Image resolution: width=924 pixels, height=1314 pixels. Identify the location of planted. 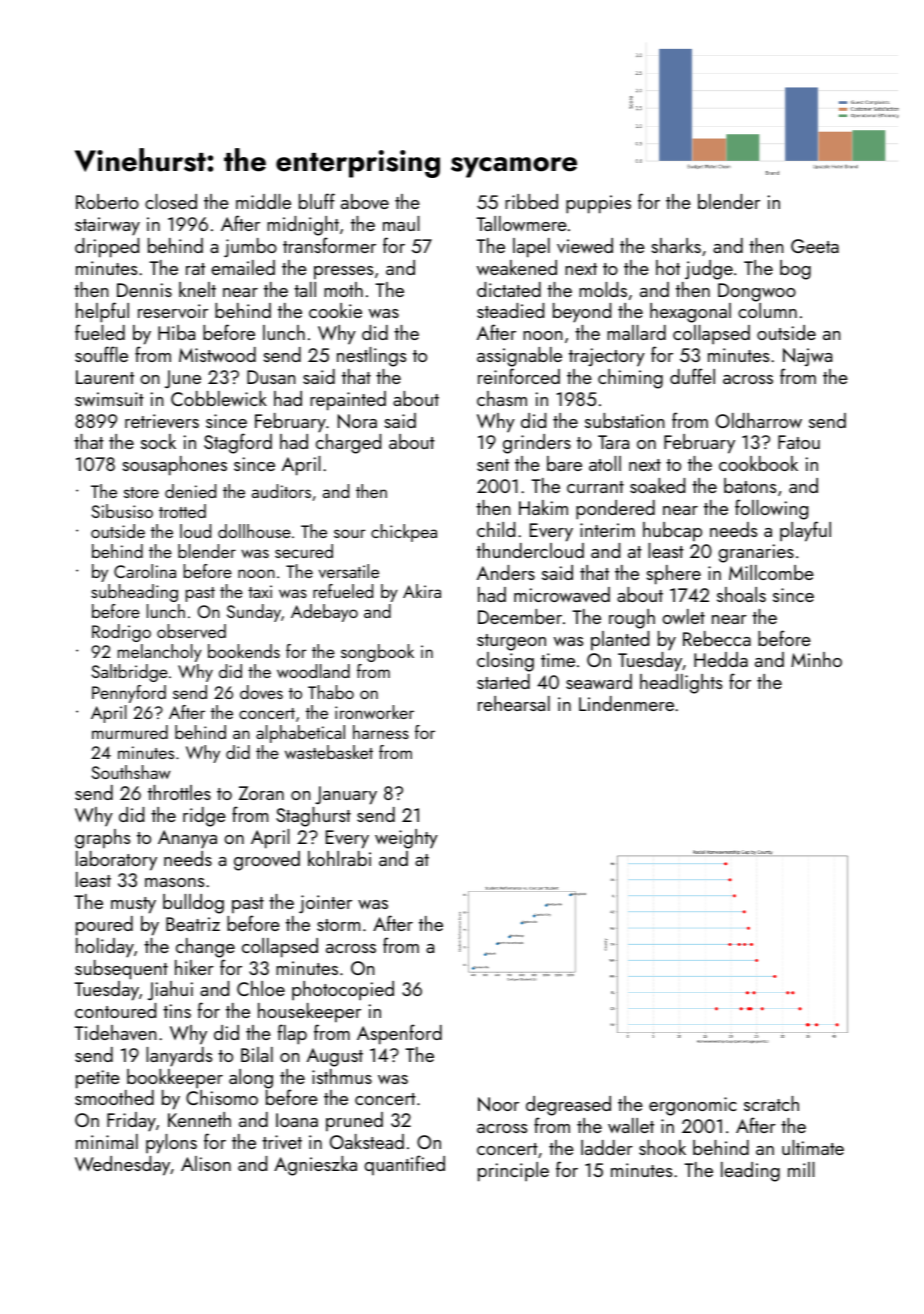
(620, 641).
